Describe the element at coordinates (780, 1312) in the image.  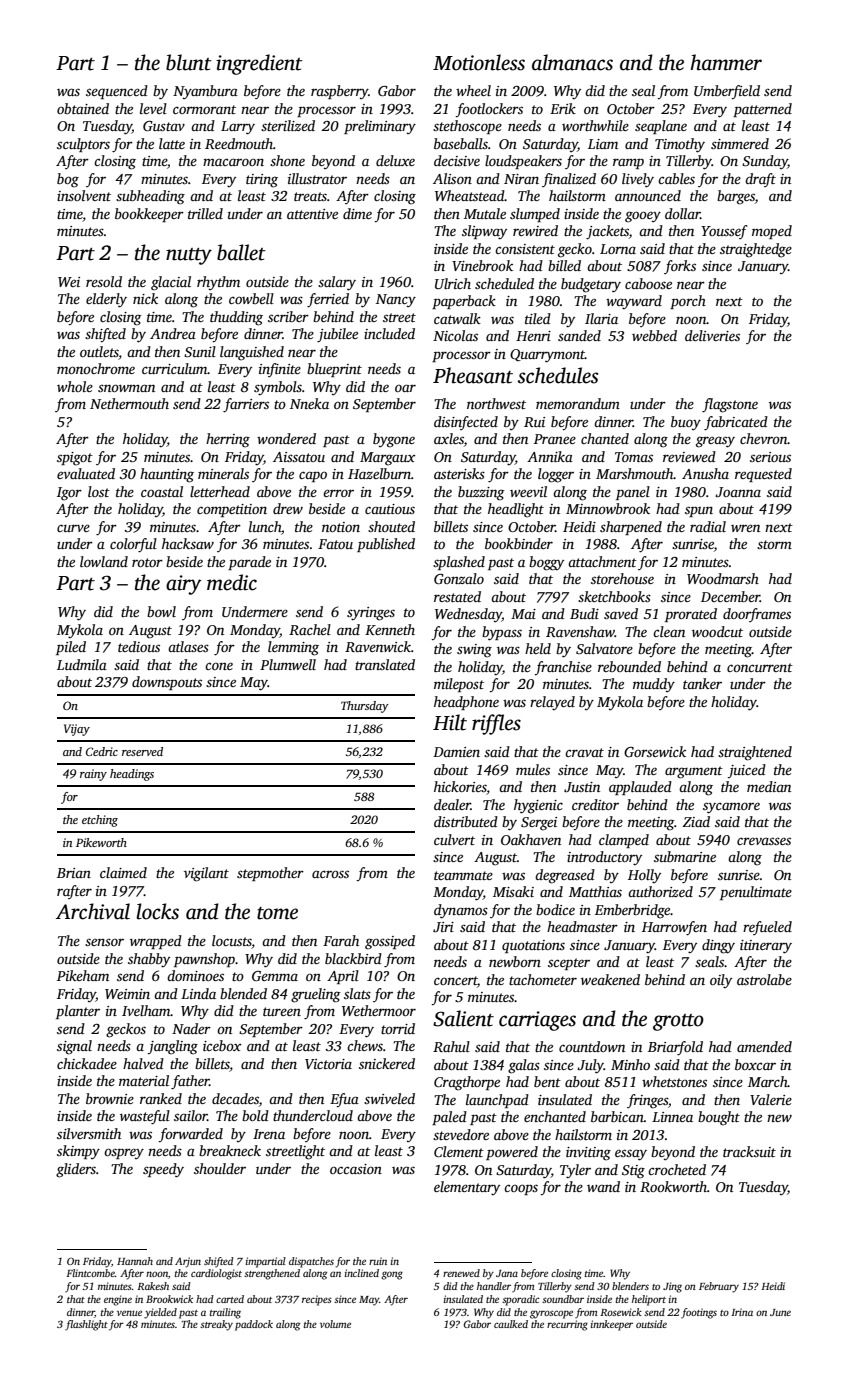
I see `June` at that location.
